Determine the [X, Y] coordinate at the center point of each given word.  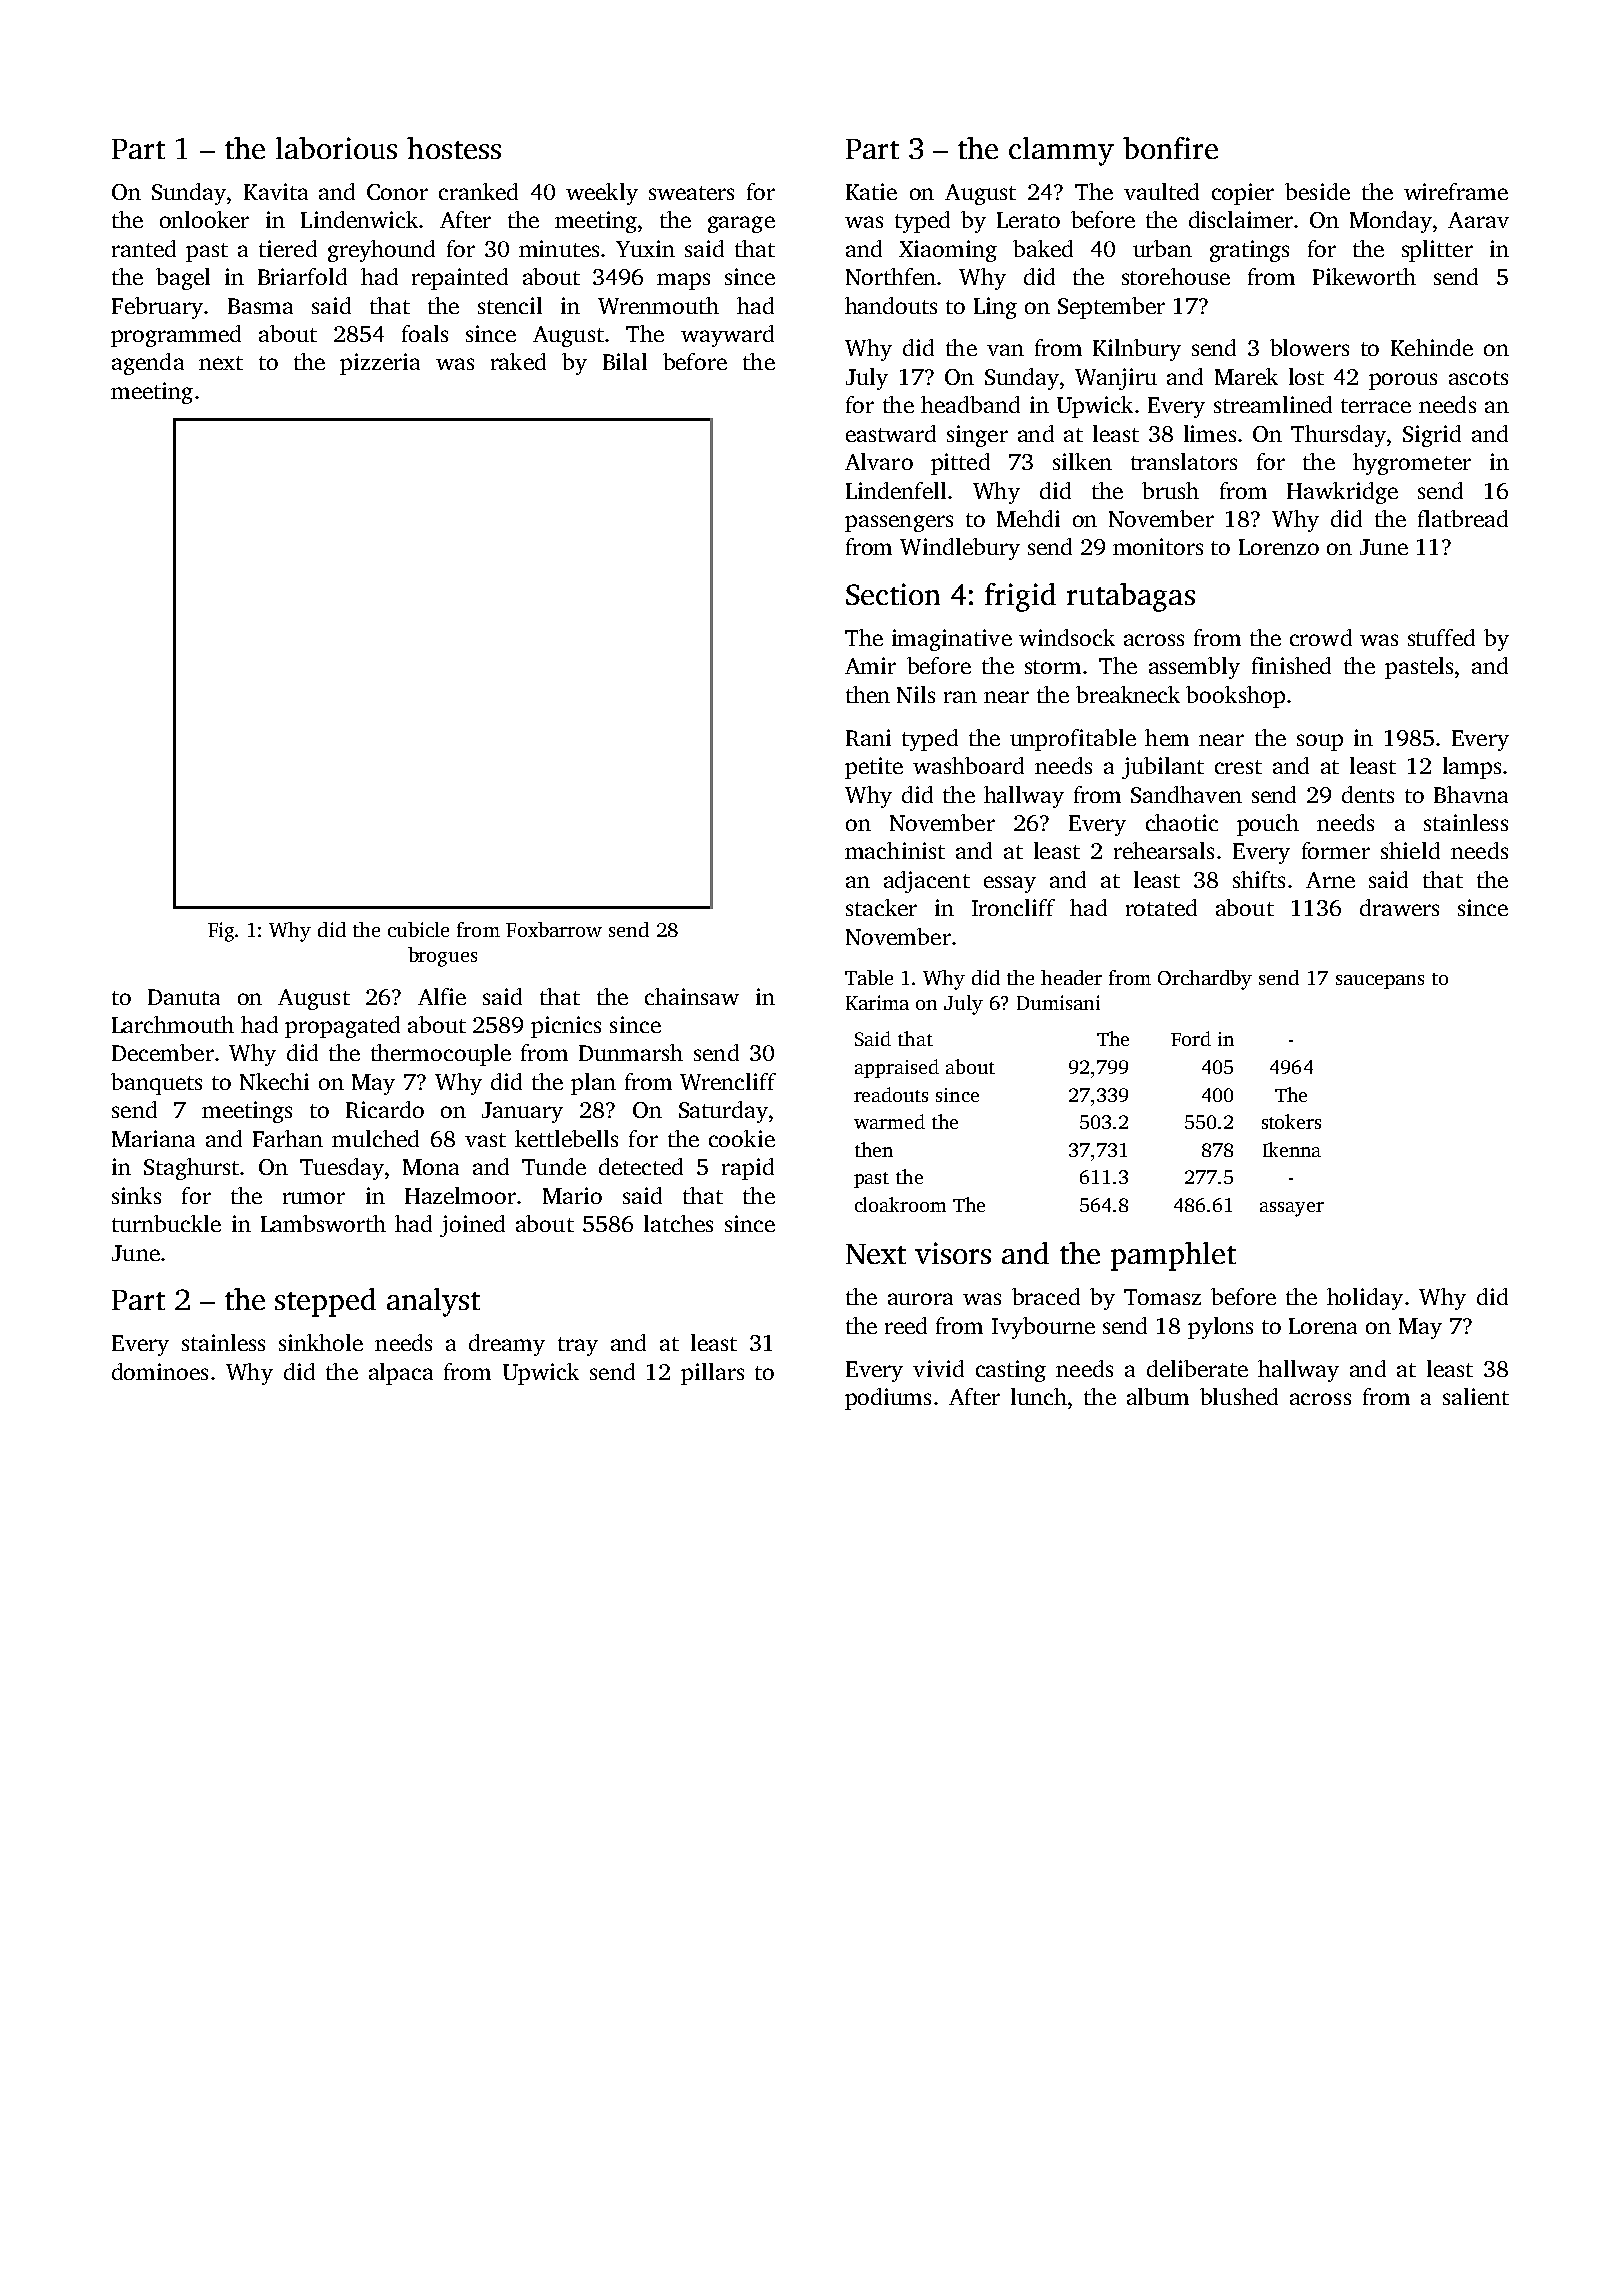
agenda [148, 364]
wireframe [1456, 191]
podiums [888, 1399]
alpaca [401, 1374]
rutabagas [1131, 597]
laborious [336, 148]
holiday [1365, 1299]
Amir [870, 665]
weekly [602, 194]
